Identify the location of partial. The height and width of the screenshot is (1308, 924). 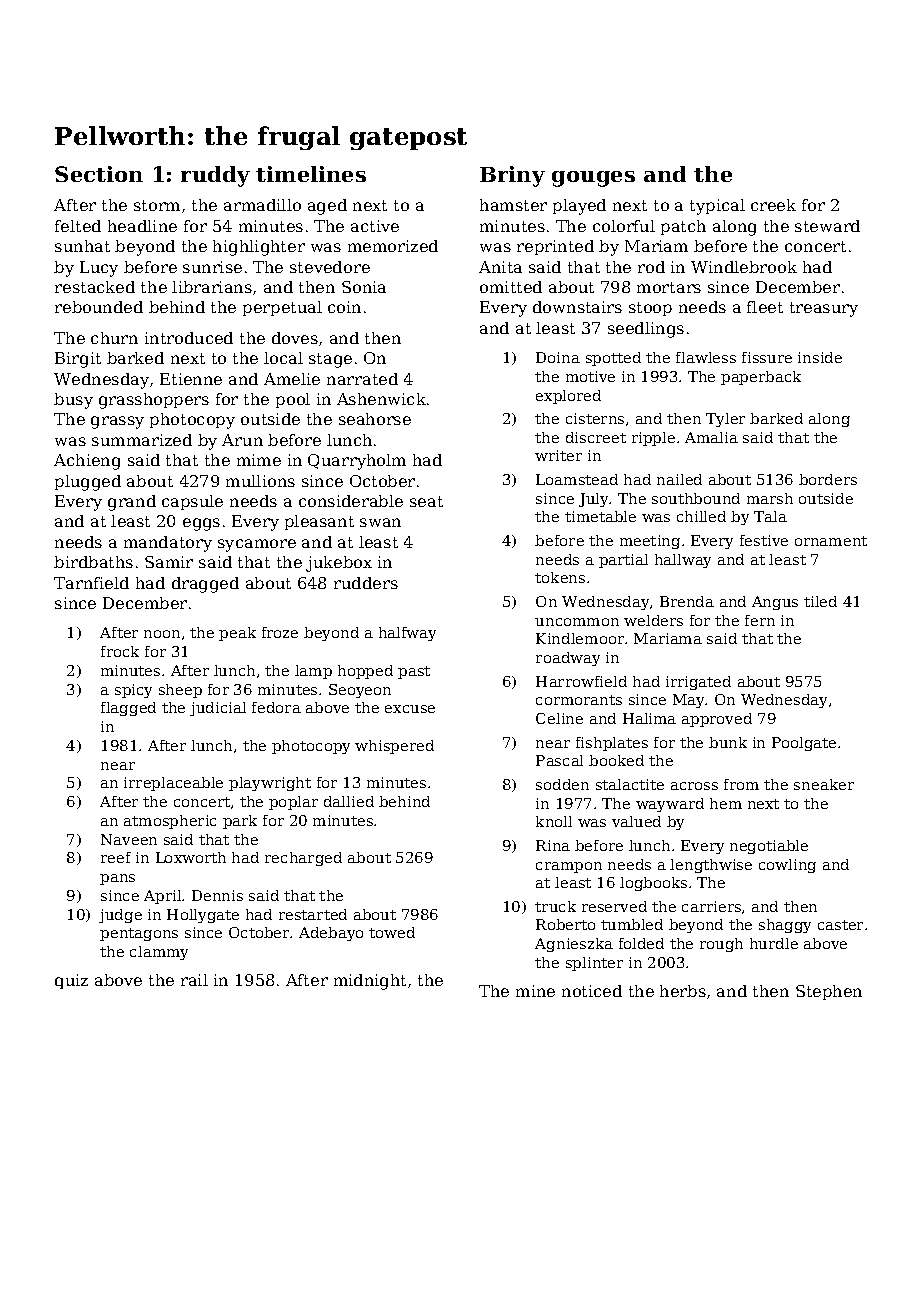
(623, 561).
